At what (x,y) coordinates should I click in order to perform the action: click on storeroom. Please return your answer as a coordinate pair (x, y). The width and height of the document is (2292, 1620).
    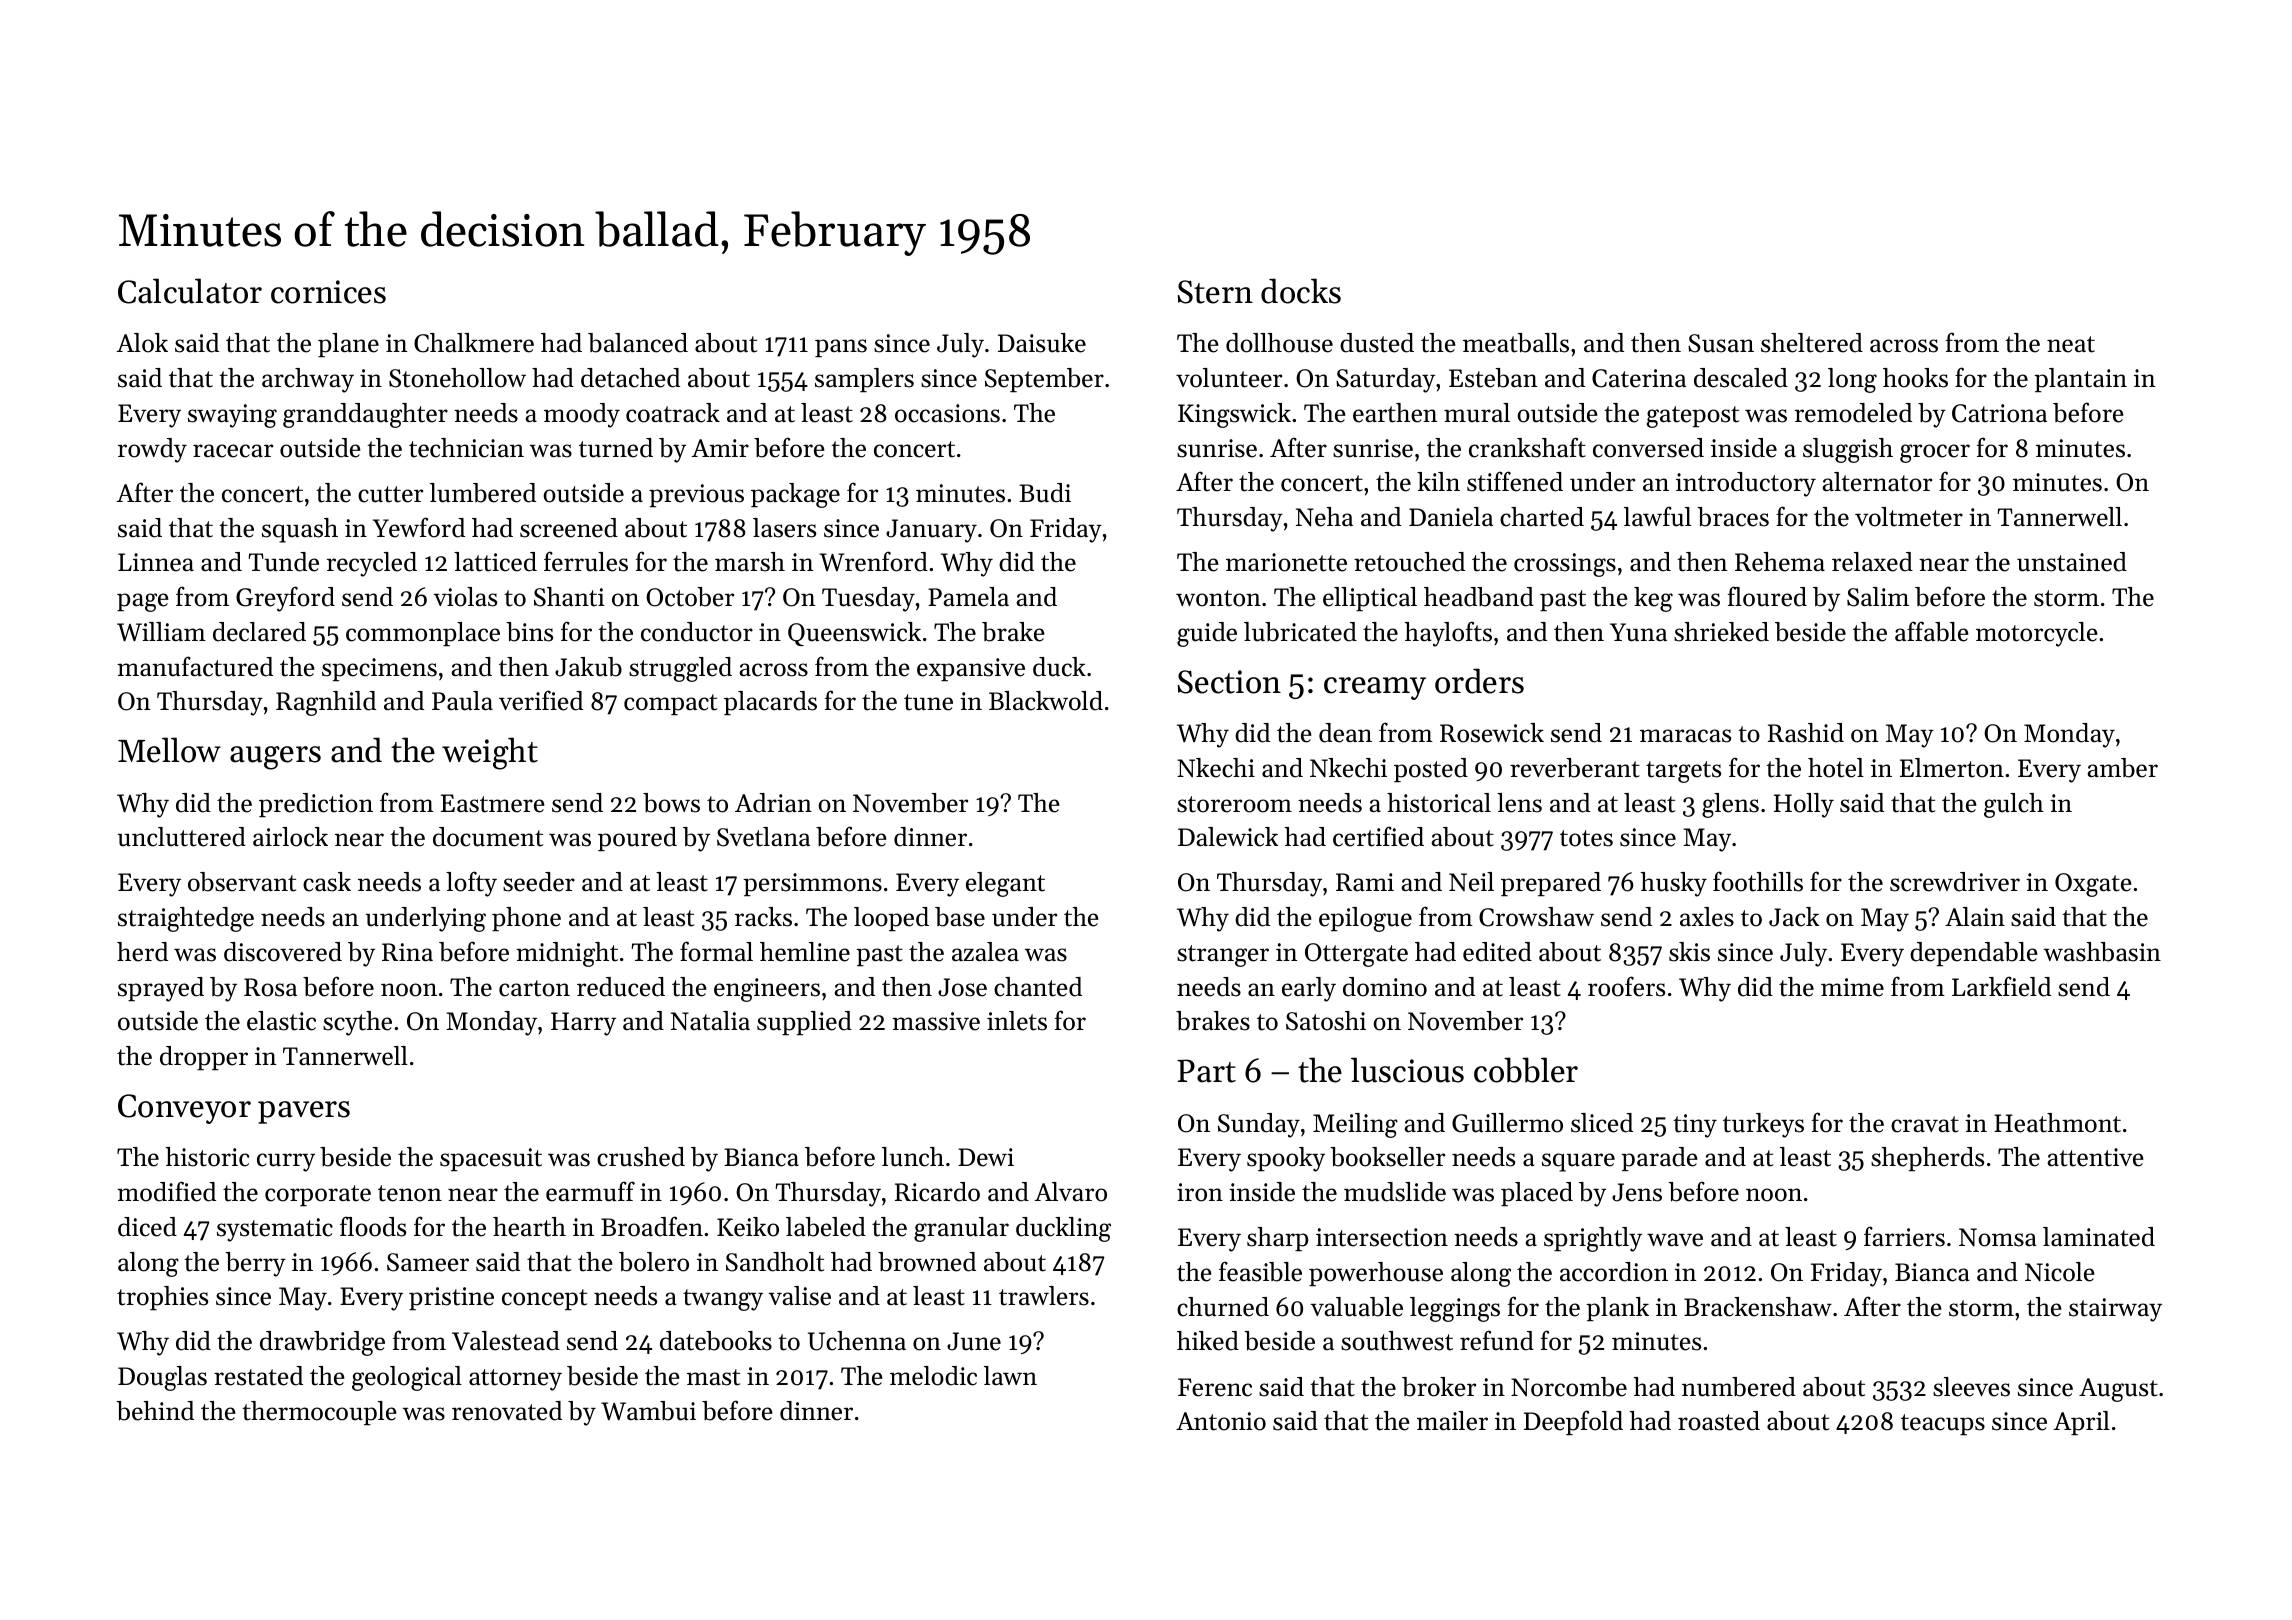
    Looking at the image, I should click on (1234, 804).
